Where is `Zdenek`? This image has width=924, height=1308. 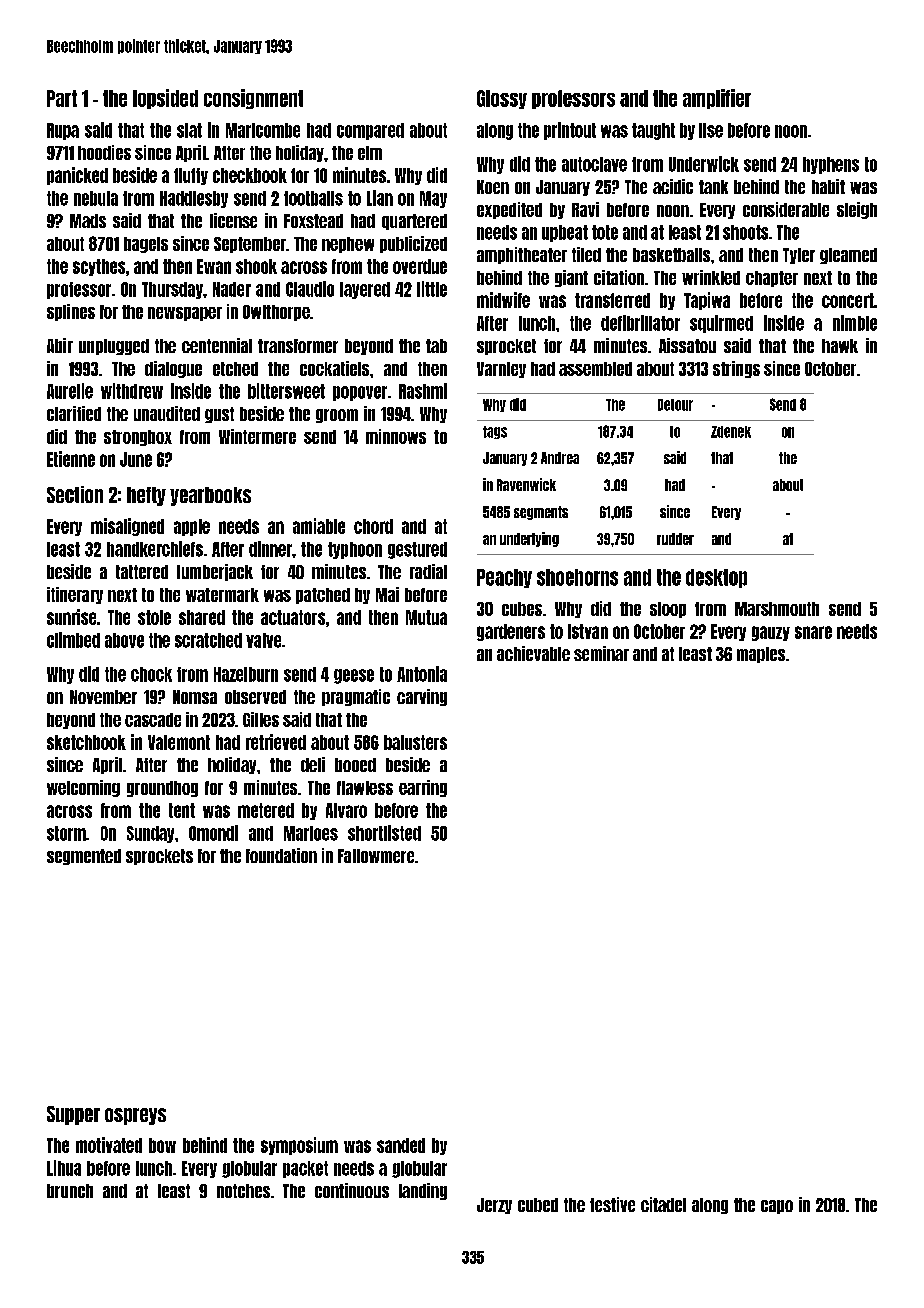
Zdenek is located at coordinates (731, 432).
